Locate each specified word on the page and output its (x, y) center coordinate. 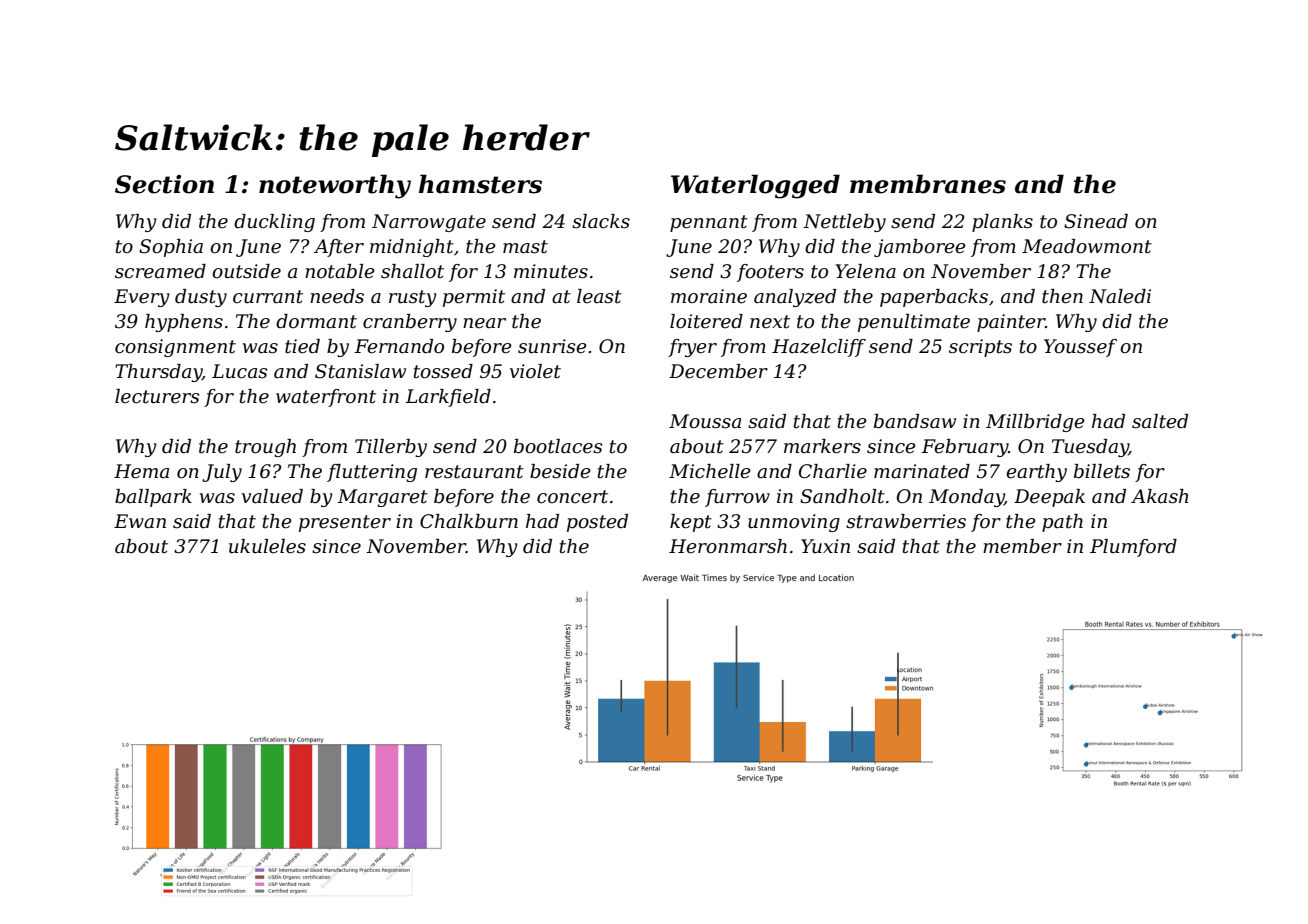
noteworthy (335, 186)
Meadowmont (1087, 246)
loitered (706, 321)
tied (302, 346)
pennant (709, 223)
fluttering (372, 473)
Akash (1160, 496)
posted (597, 523)
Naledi (1120, 296)
